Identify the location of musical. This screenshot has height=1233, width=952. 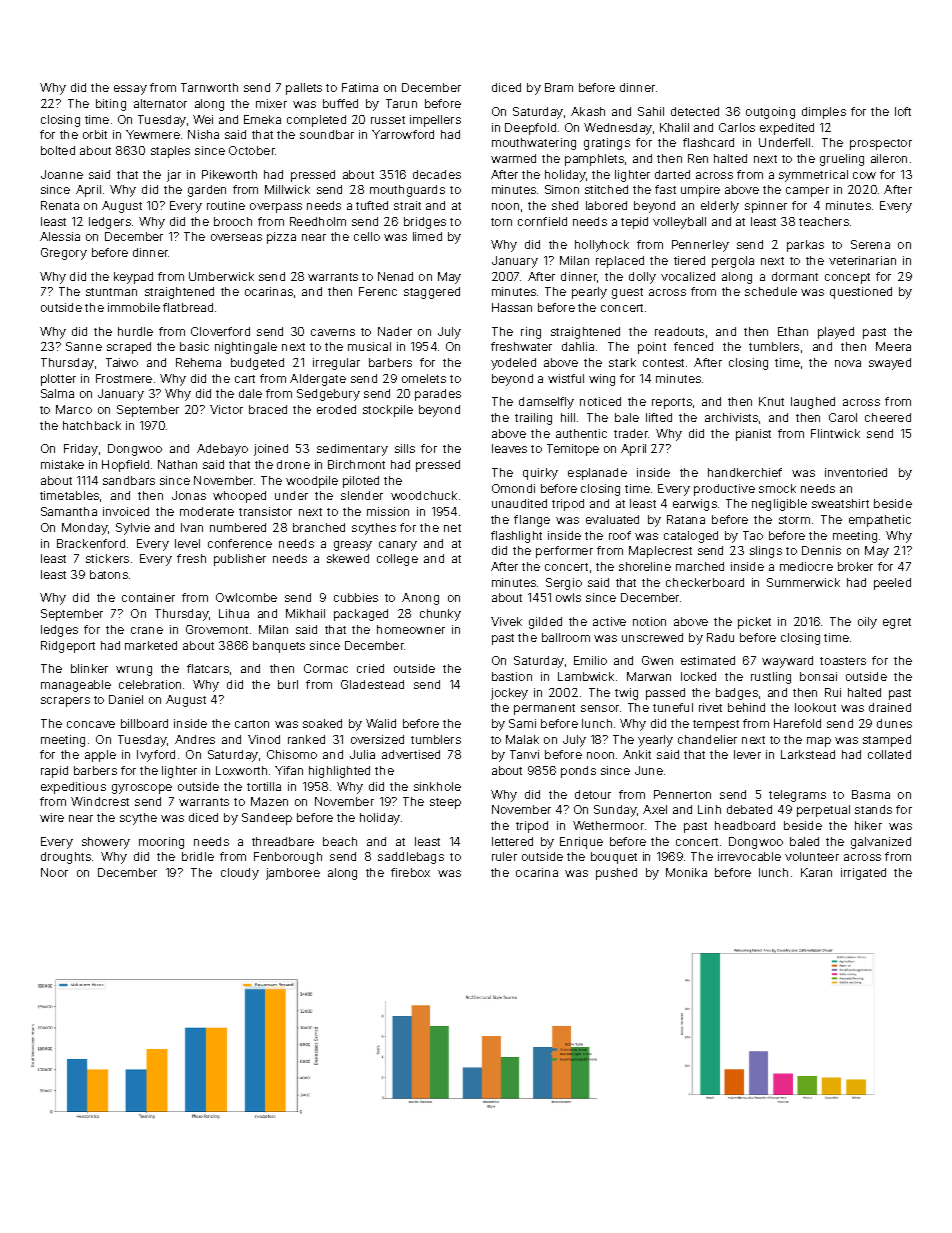
(369, 346).
